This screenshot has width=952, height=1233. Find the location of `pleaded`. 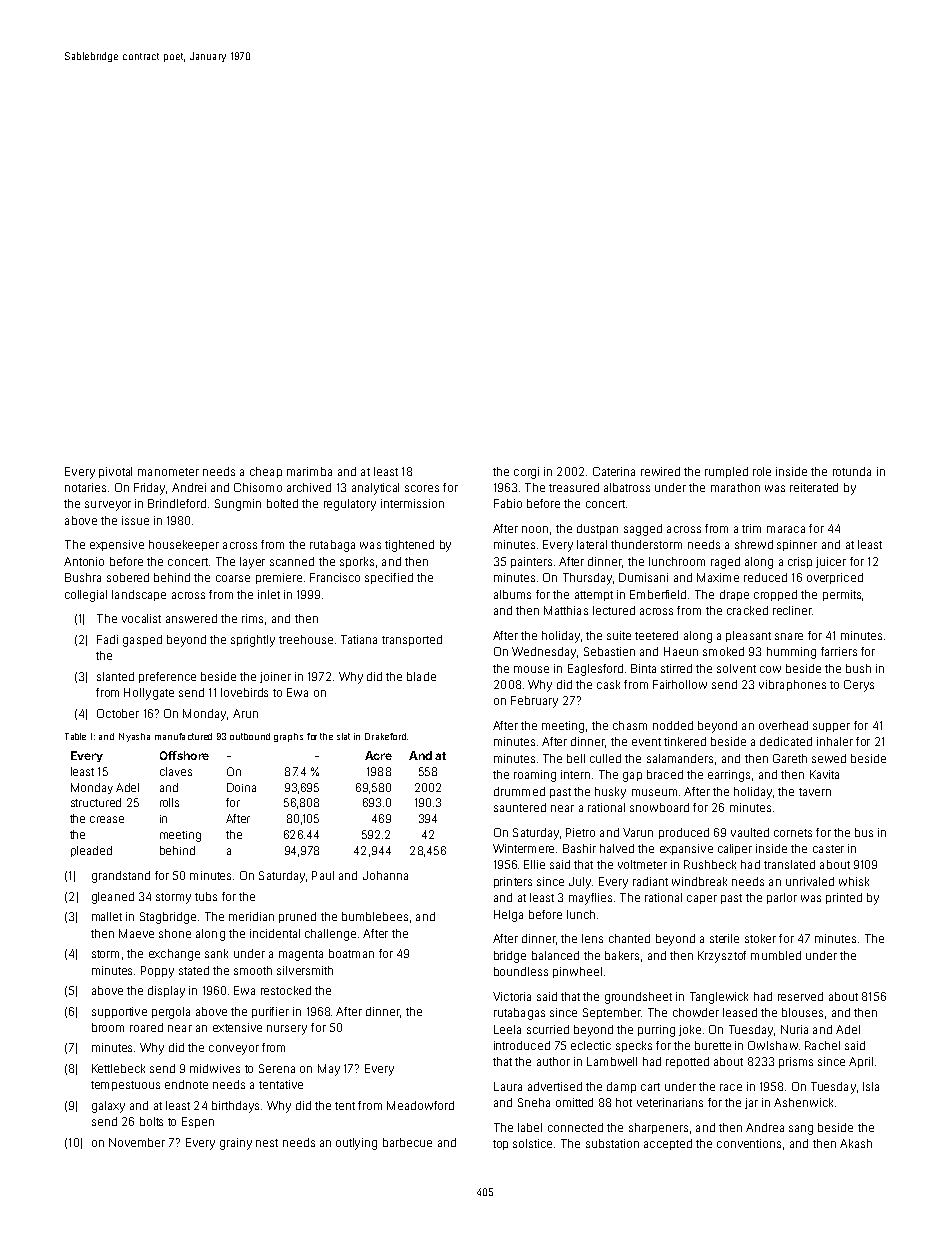

pleaded is located at coordinates (91, 851).
